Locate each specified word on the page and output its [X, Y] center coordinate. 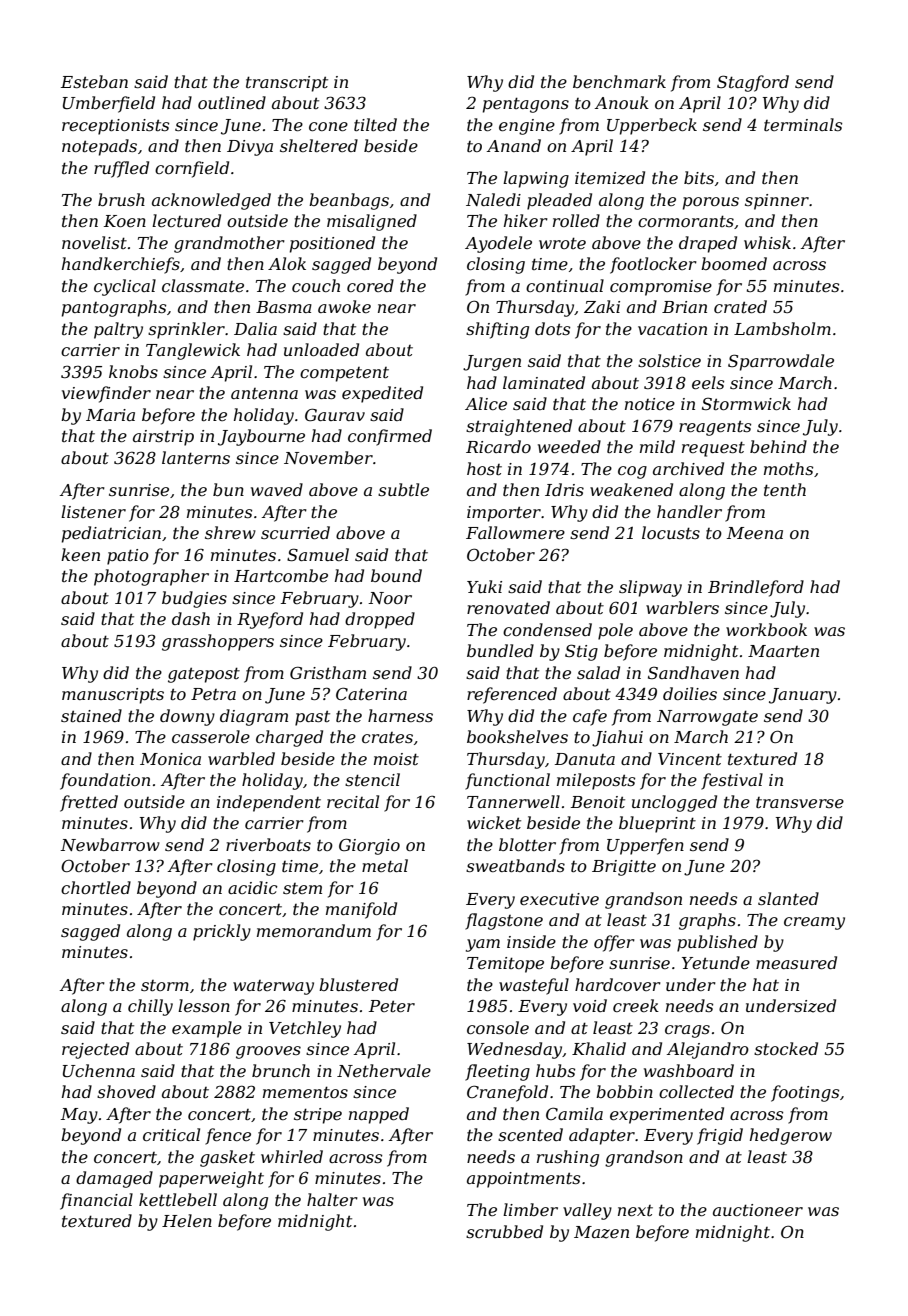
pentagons [526, 105]
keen [80, 554]
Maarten [783, 651]
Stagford [753, 83]
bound [396, 575]
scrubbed [504, 1231]
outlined [232, 102]
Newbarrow [110, 844]
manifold [361, 910]
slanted [788, 898]
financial [96, 1201]
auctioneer [758, 1210]
